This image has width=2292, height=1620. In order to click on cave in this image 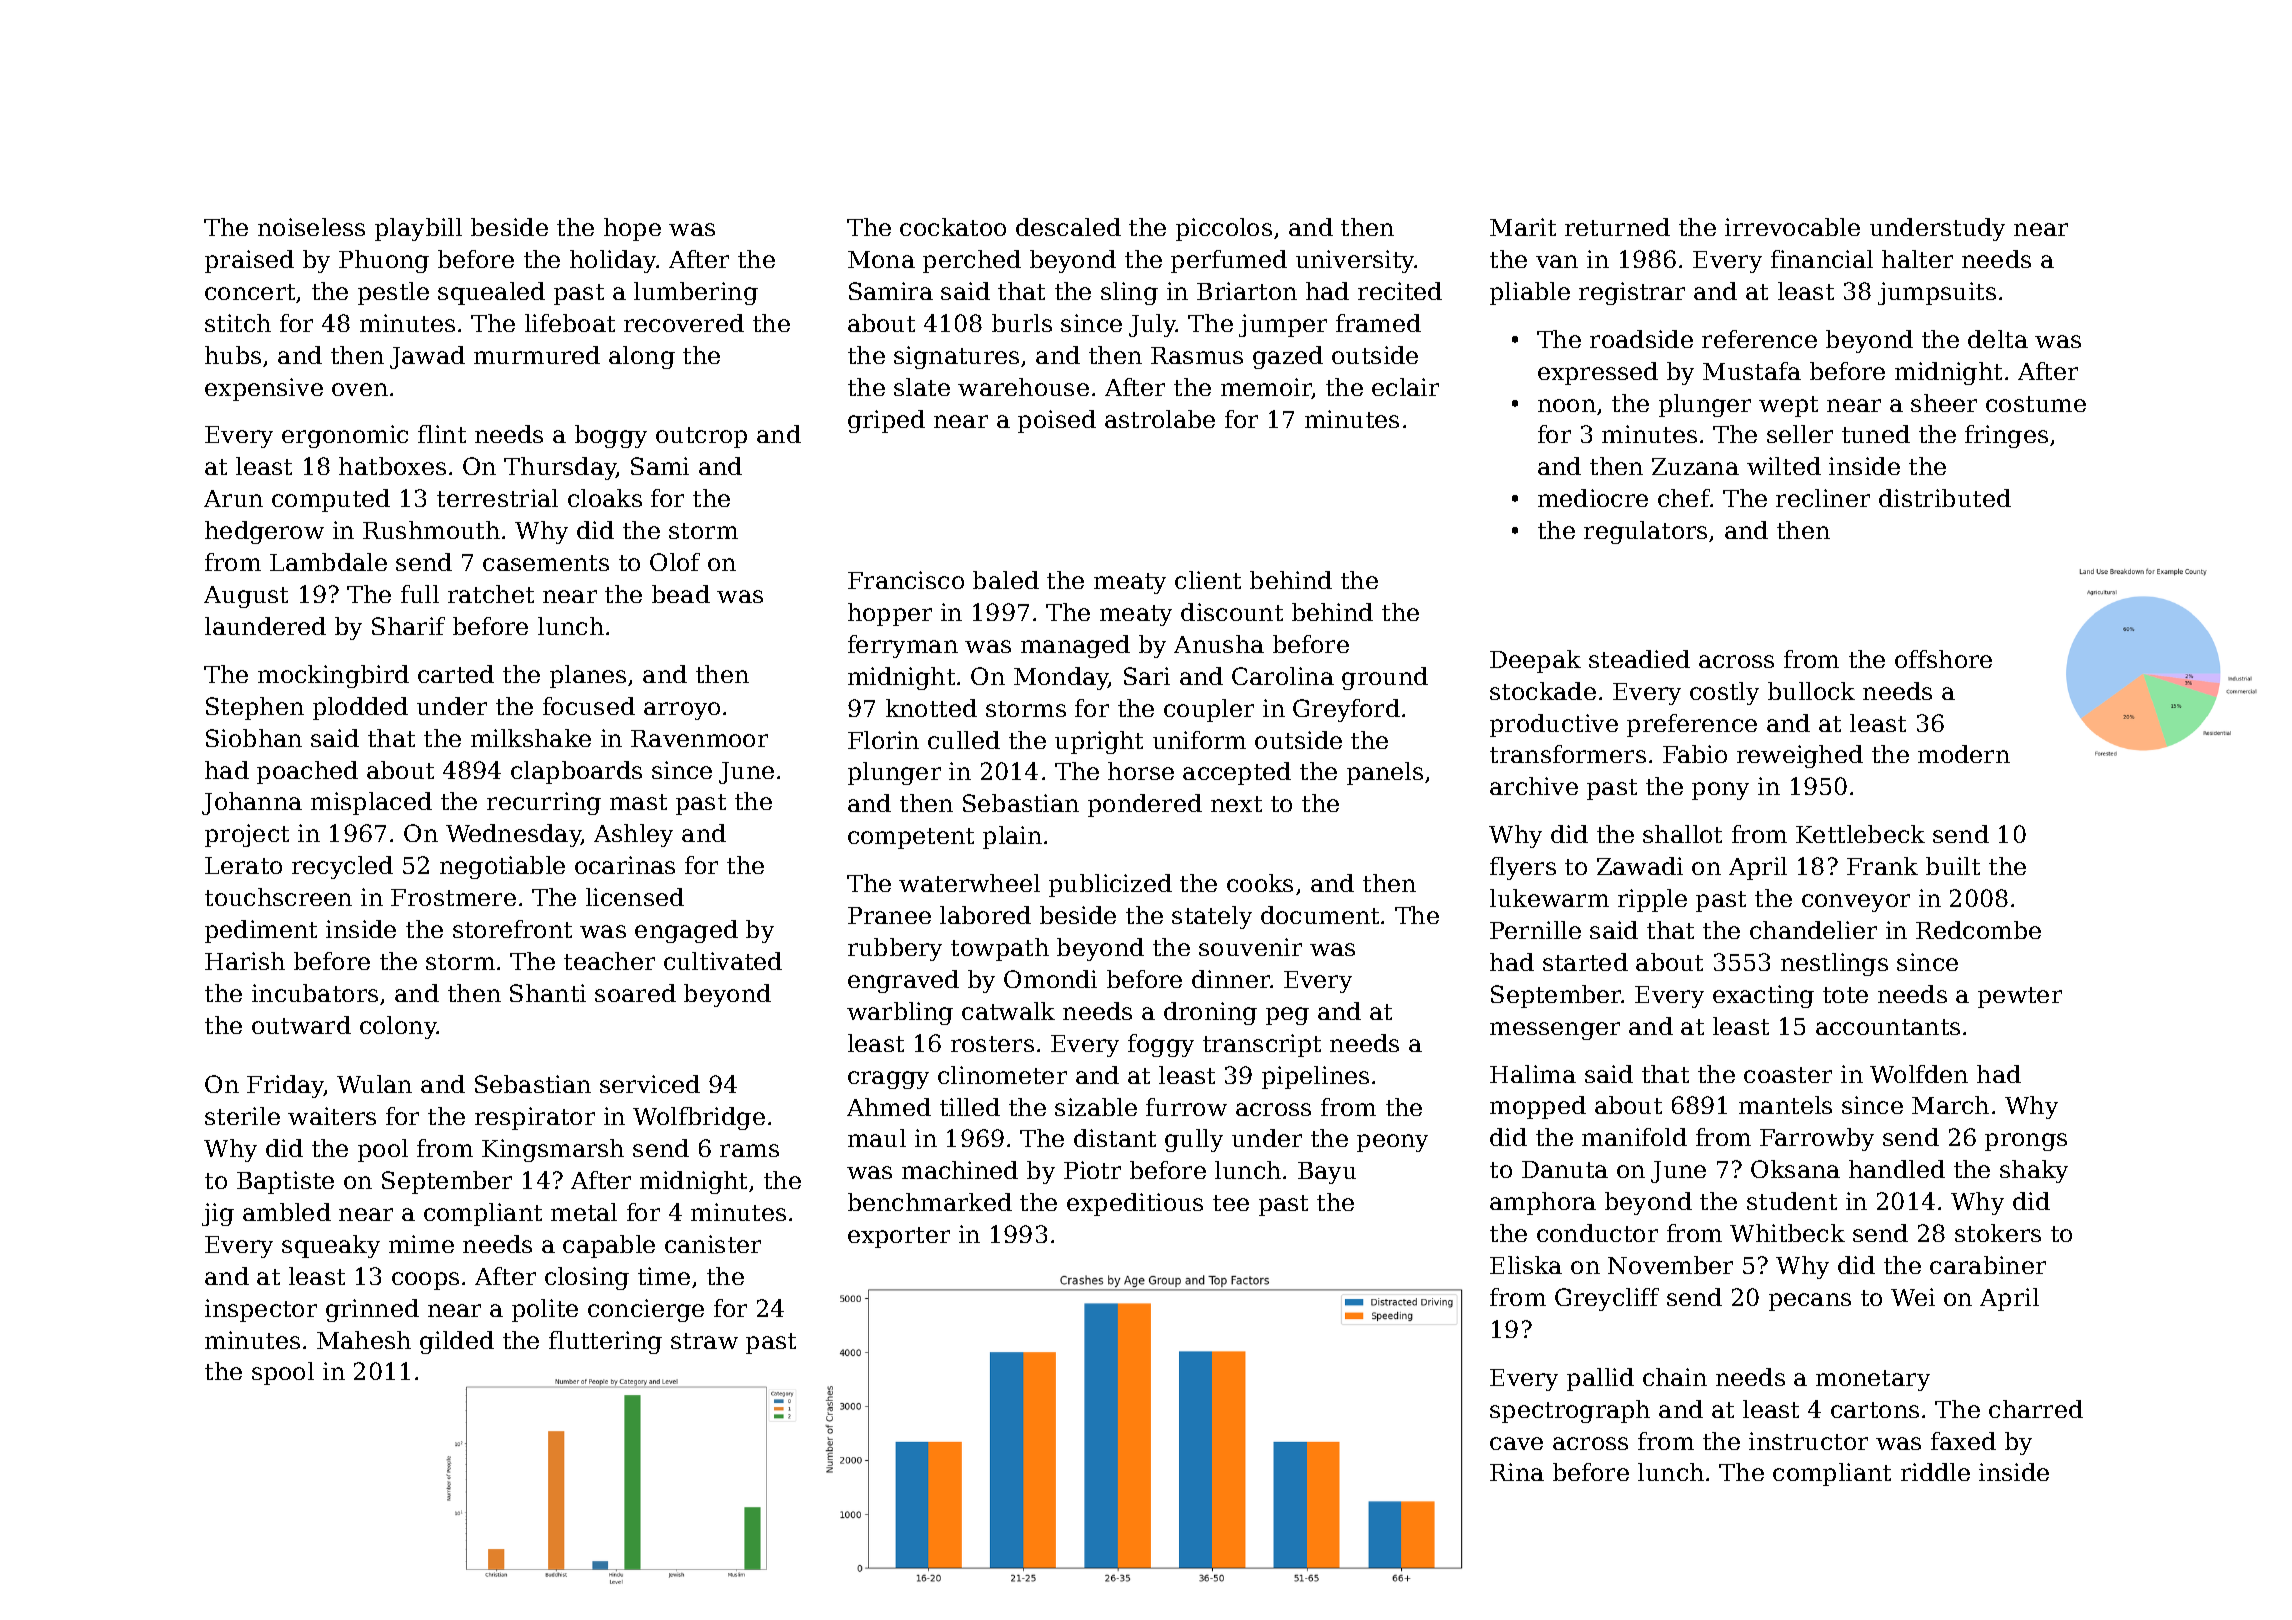, I will do `click(1516, 1443)`.
